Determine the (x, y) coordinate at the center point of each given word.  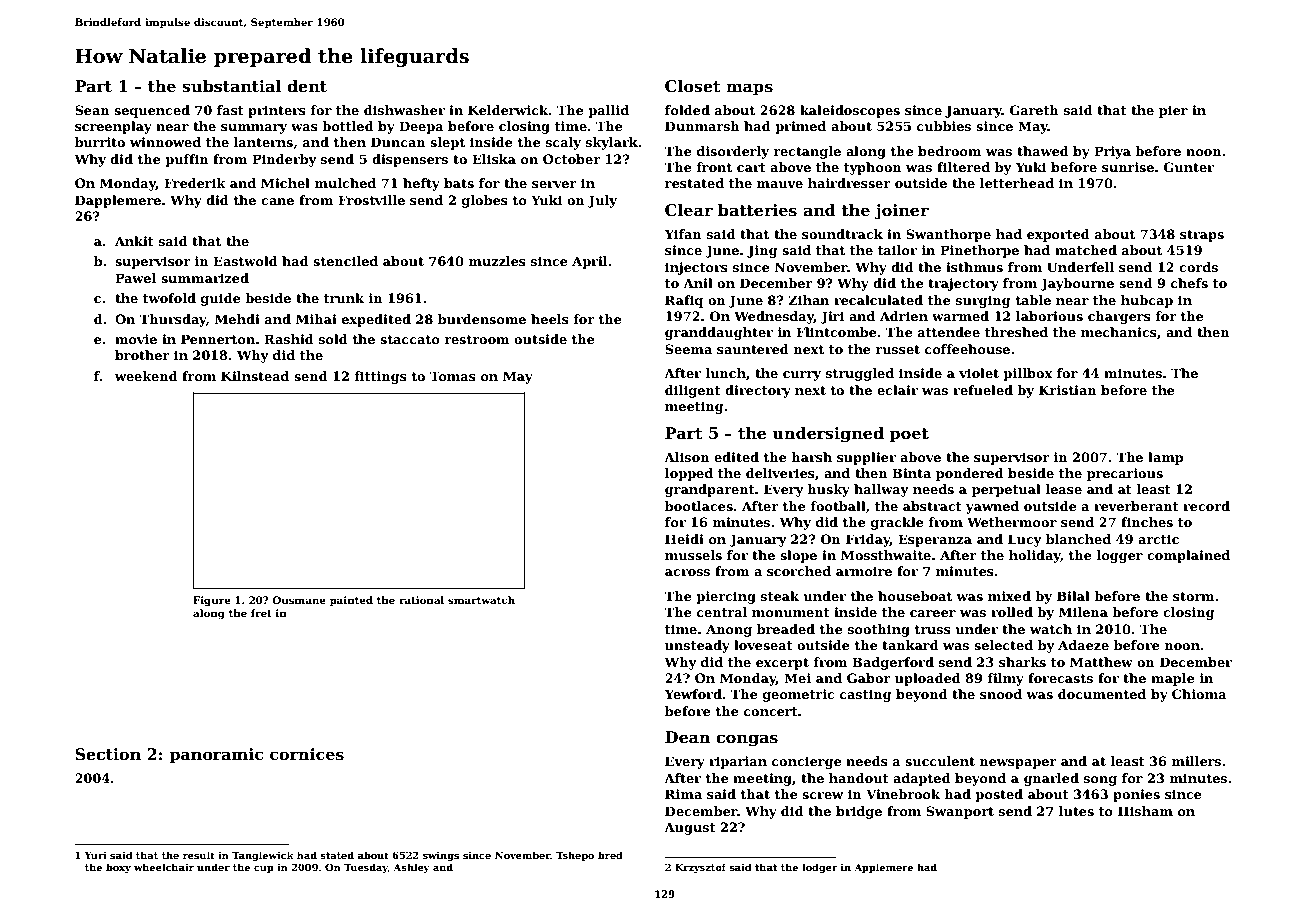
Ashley (411, 868)
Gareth (1034, 110)
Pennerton (218, 339)
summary (254, 129)
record (1206, 506)
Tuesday (366, 868)
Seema (688, 349)
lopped (689, 474)
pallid (608, 111)
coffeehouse (967, 349)
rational (421, 600)
